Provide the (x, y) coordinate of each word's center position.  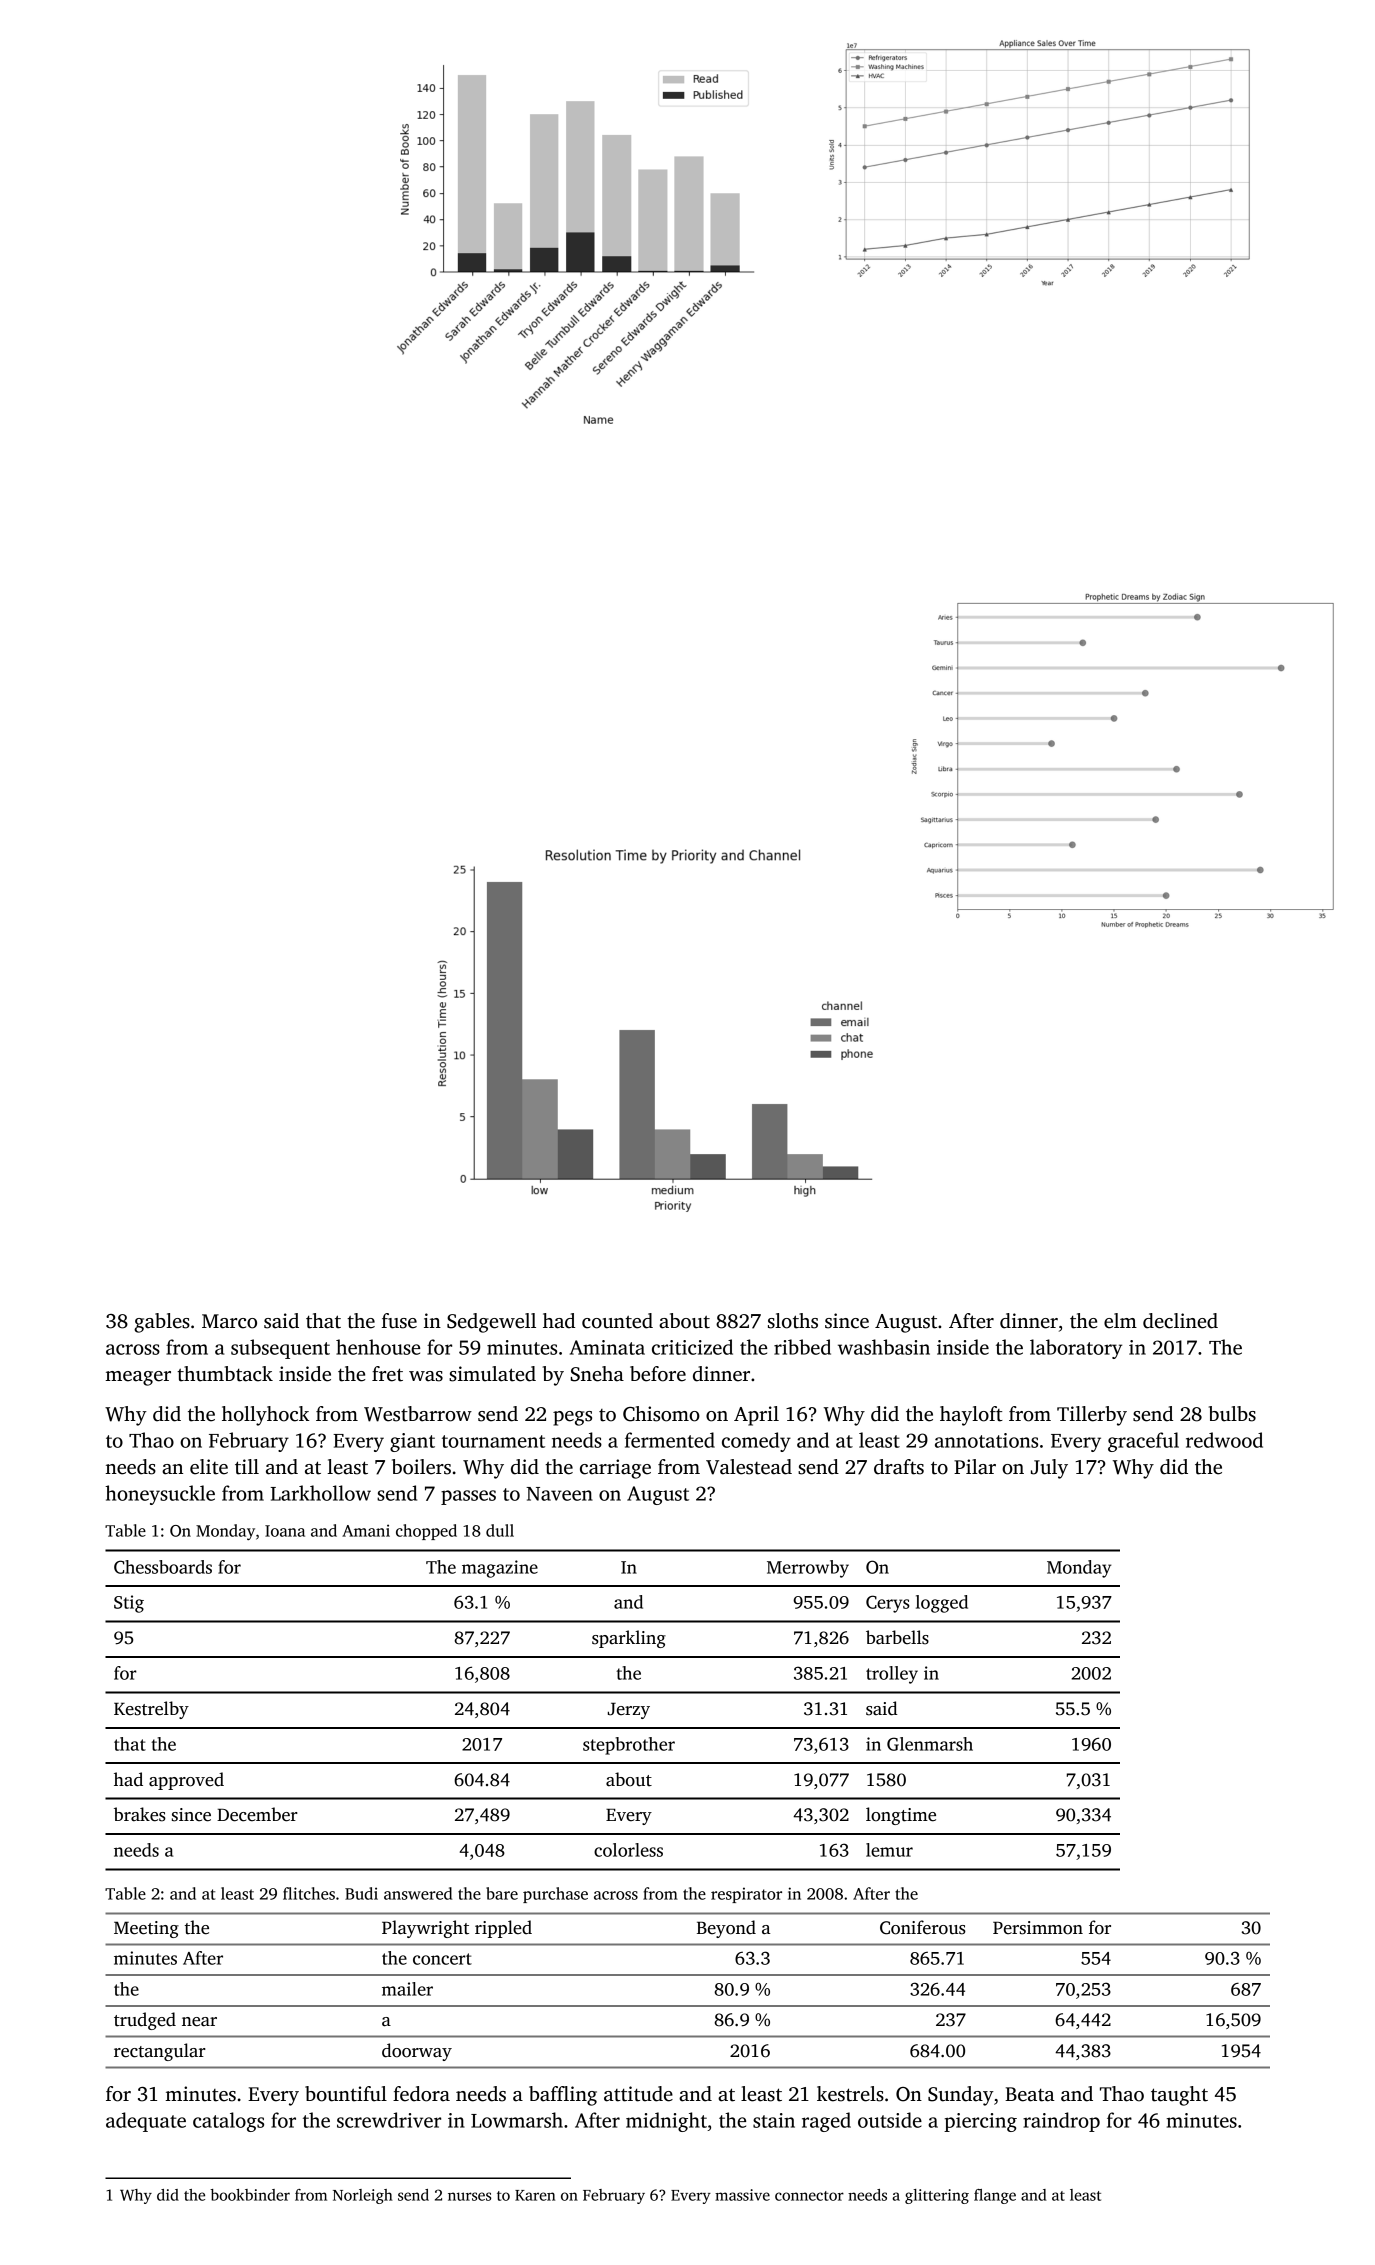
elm (1120, 1321)
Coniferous (923, 1927)
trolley (892, 1675)
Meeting (146, 1929)
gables (162, 1323)
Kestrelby (151, 1710)
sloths (793, 1321)
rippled (503, 1929)
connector (809, 2196)
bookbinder (250, 2195)
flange (995, 2196)
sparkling (629, 1639)
